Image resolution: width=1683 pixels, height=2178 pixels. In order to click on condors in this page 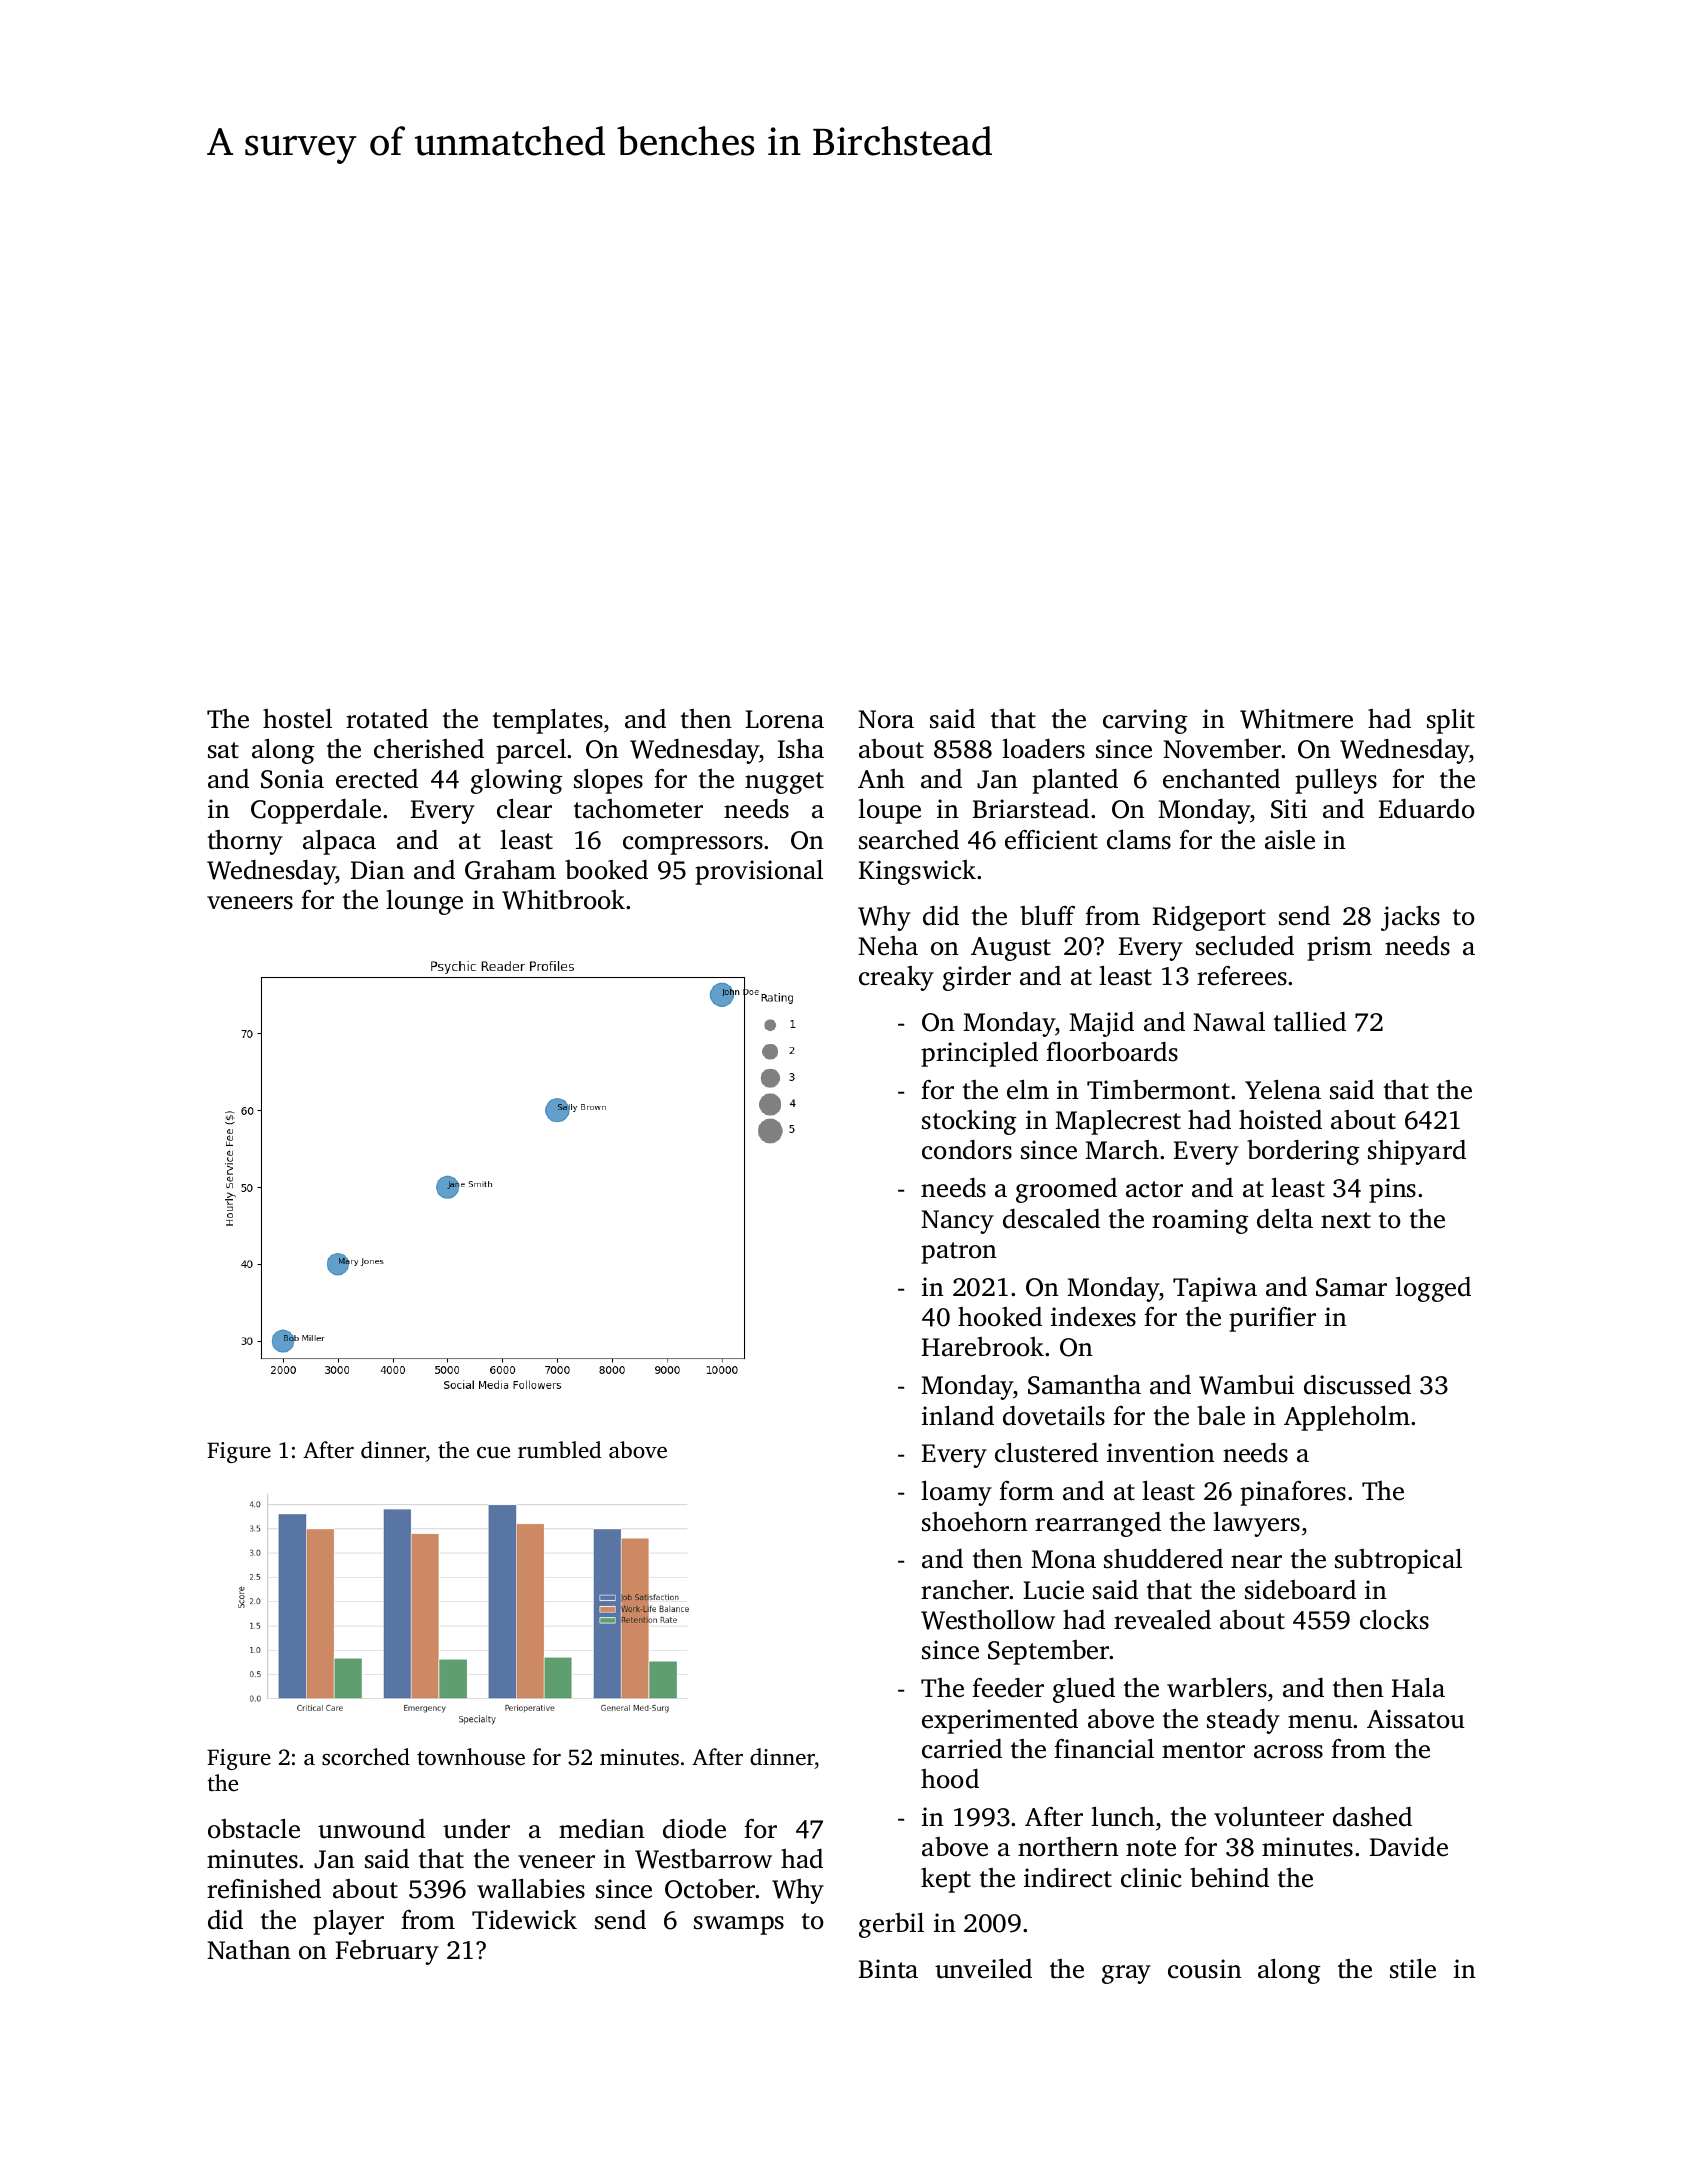, I will do `click(967, 1150)`.
